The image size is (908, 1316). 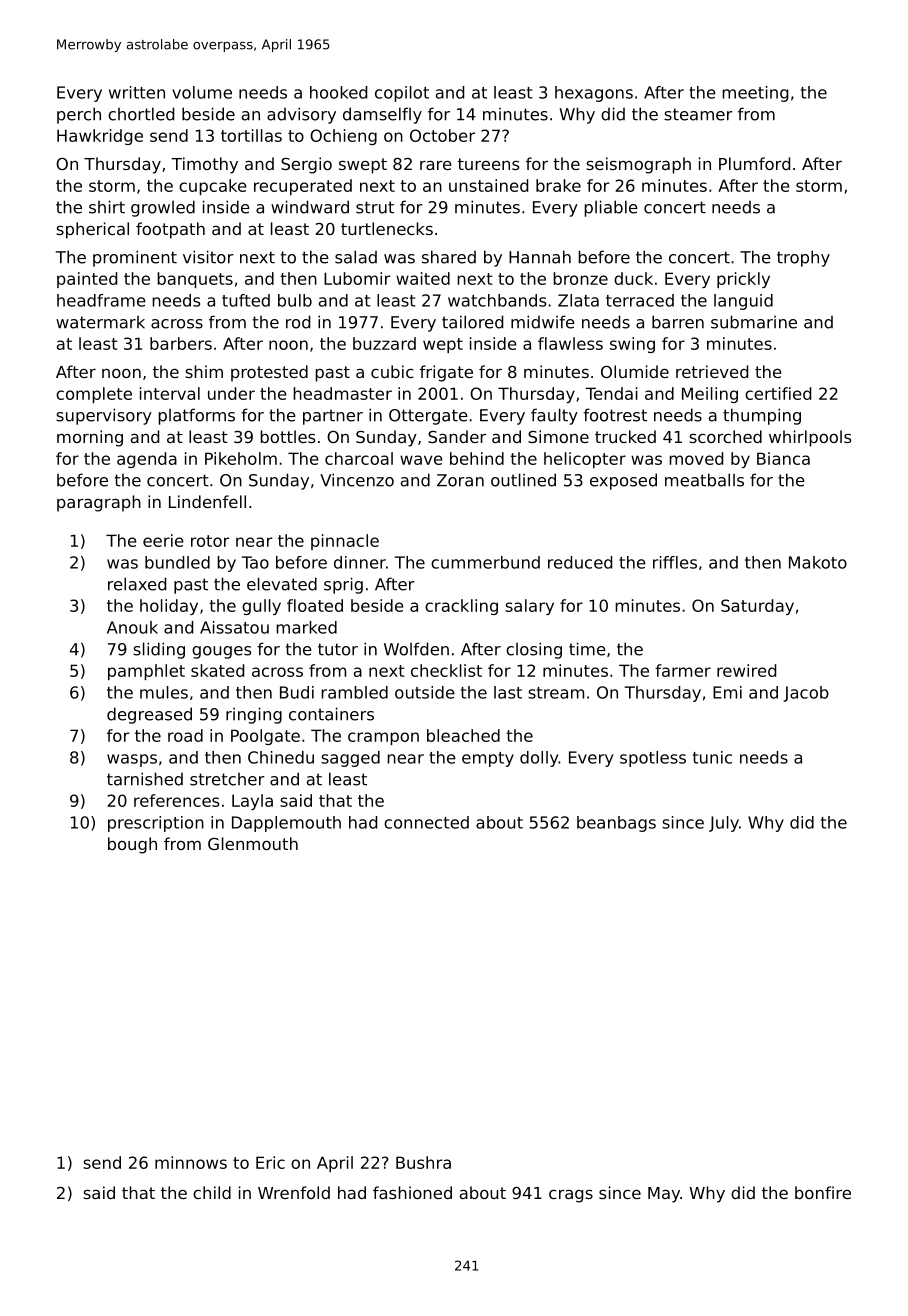 What do you see at coordinates (558, 185) in the screenshot?
I see `brake` at bounding box center [558, 185].
